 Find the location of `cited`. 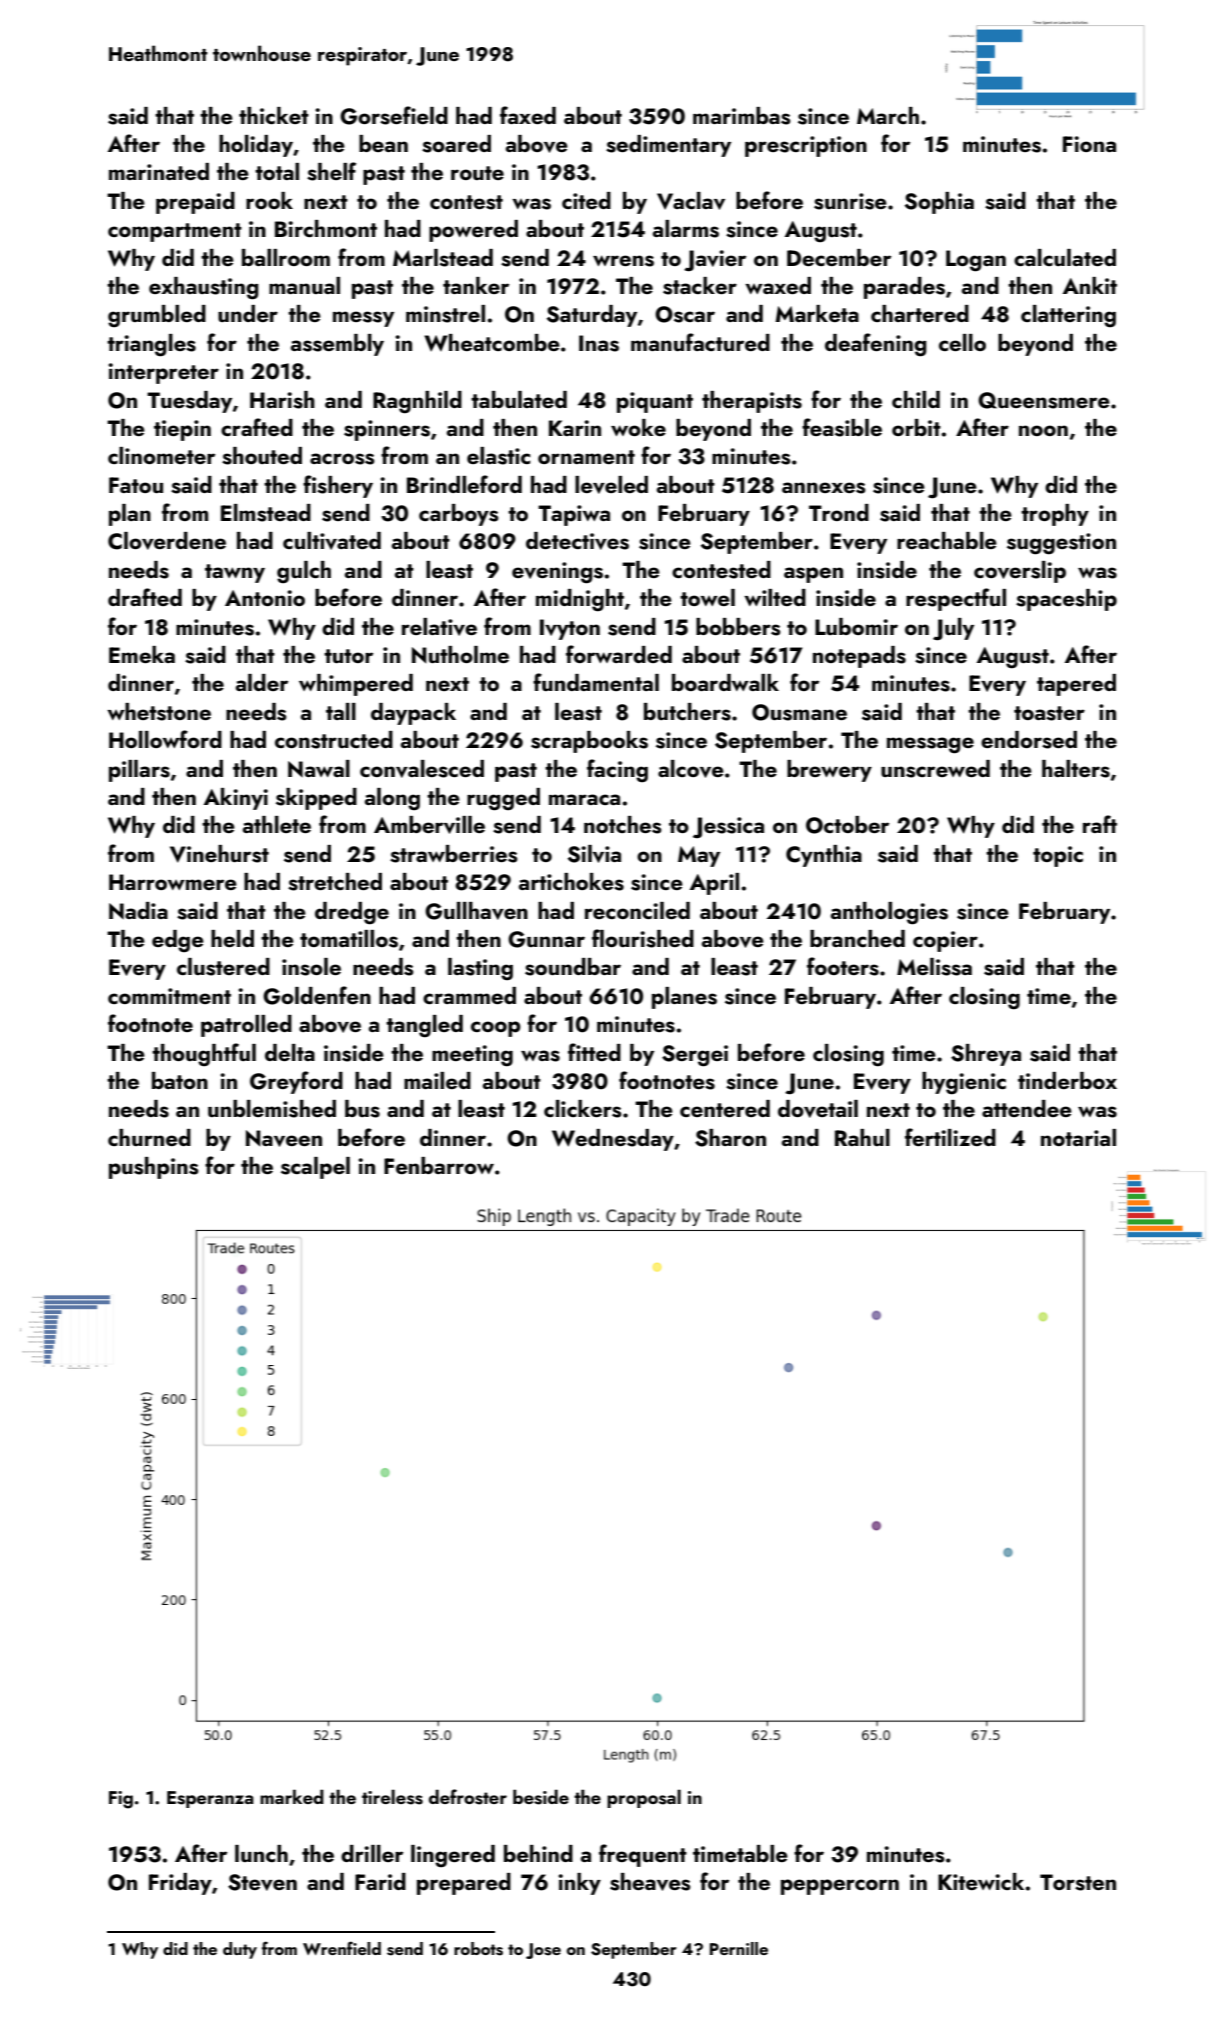

cited is located at coordinates (586, 200).
